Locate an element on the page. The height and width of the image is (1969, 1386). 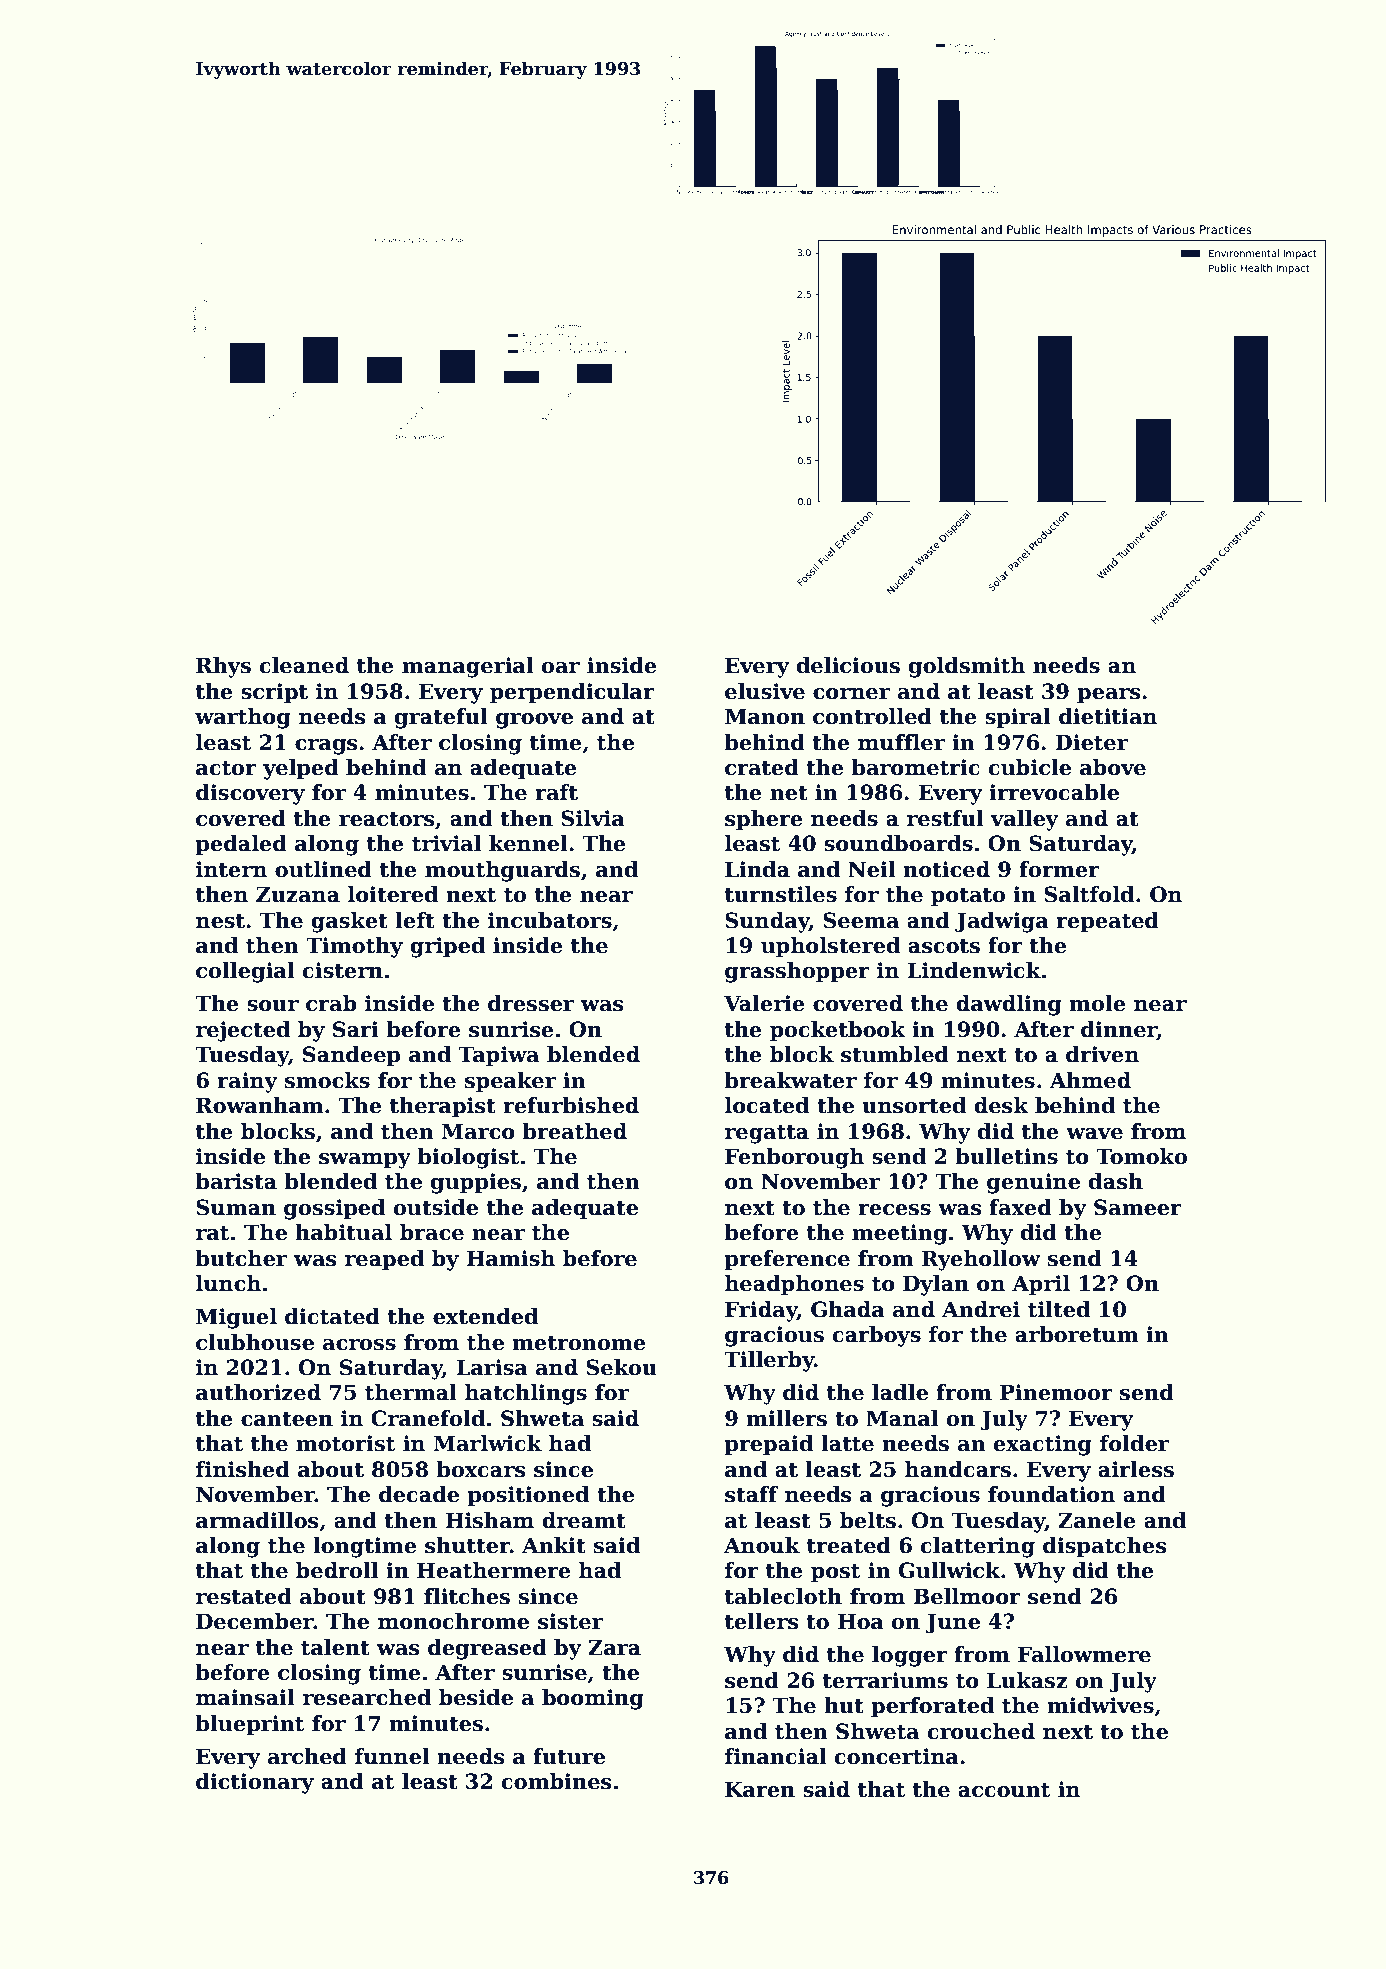
smocks is located at coordinates (327, 1080).
